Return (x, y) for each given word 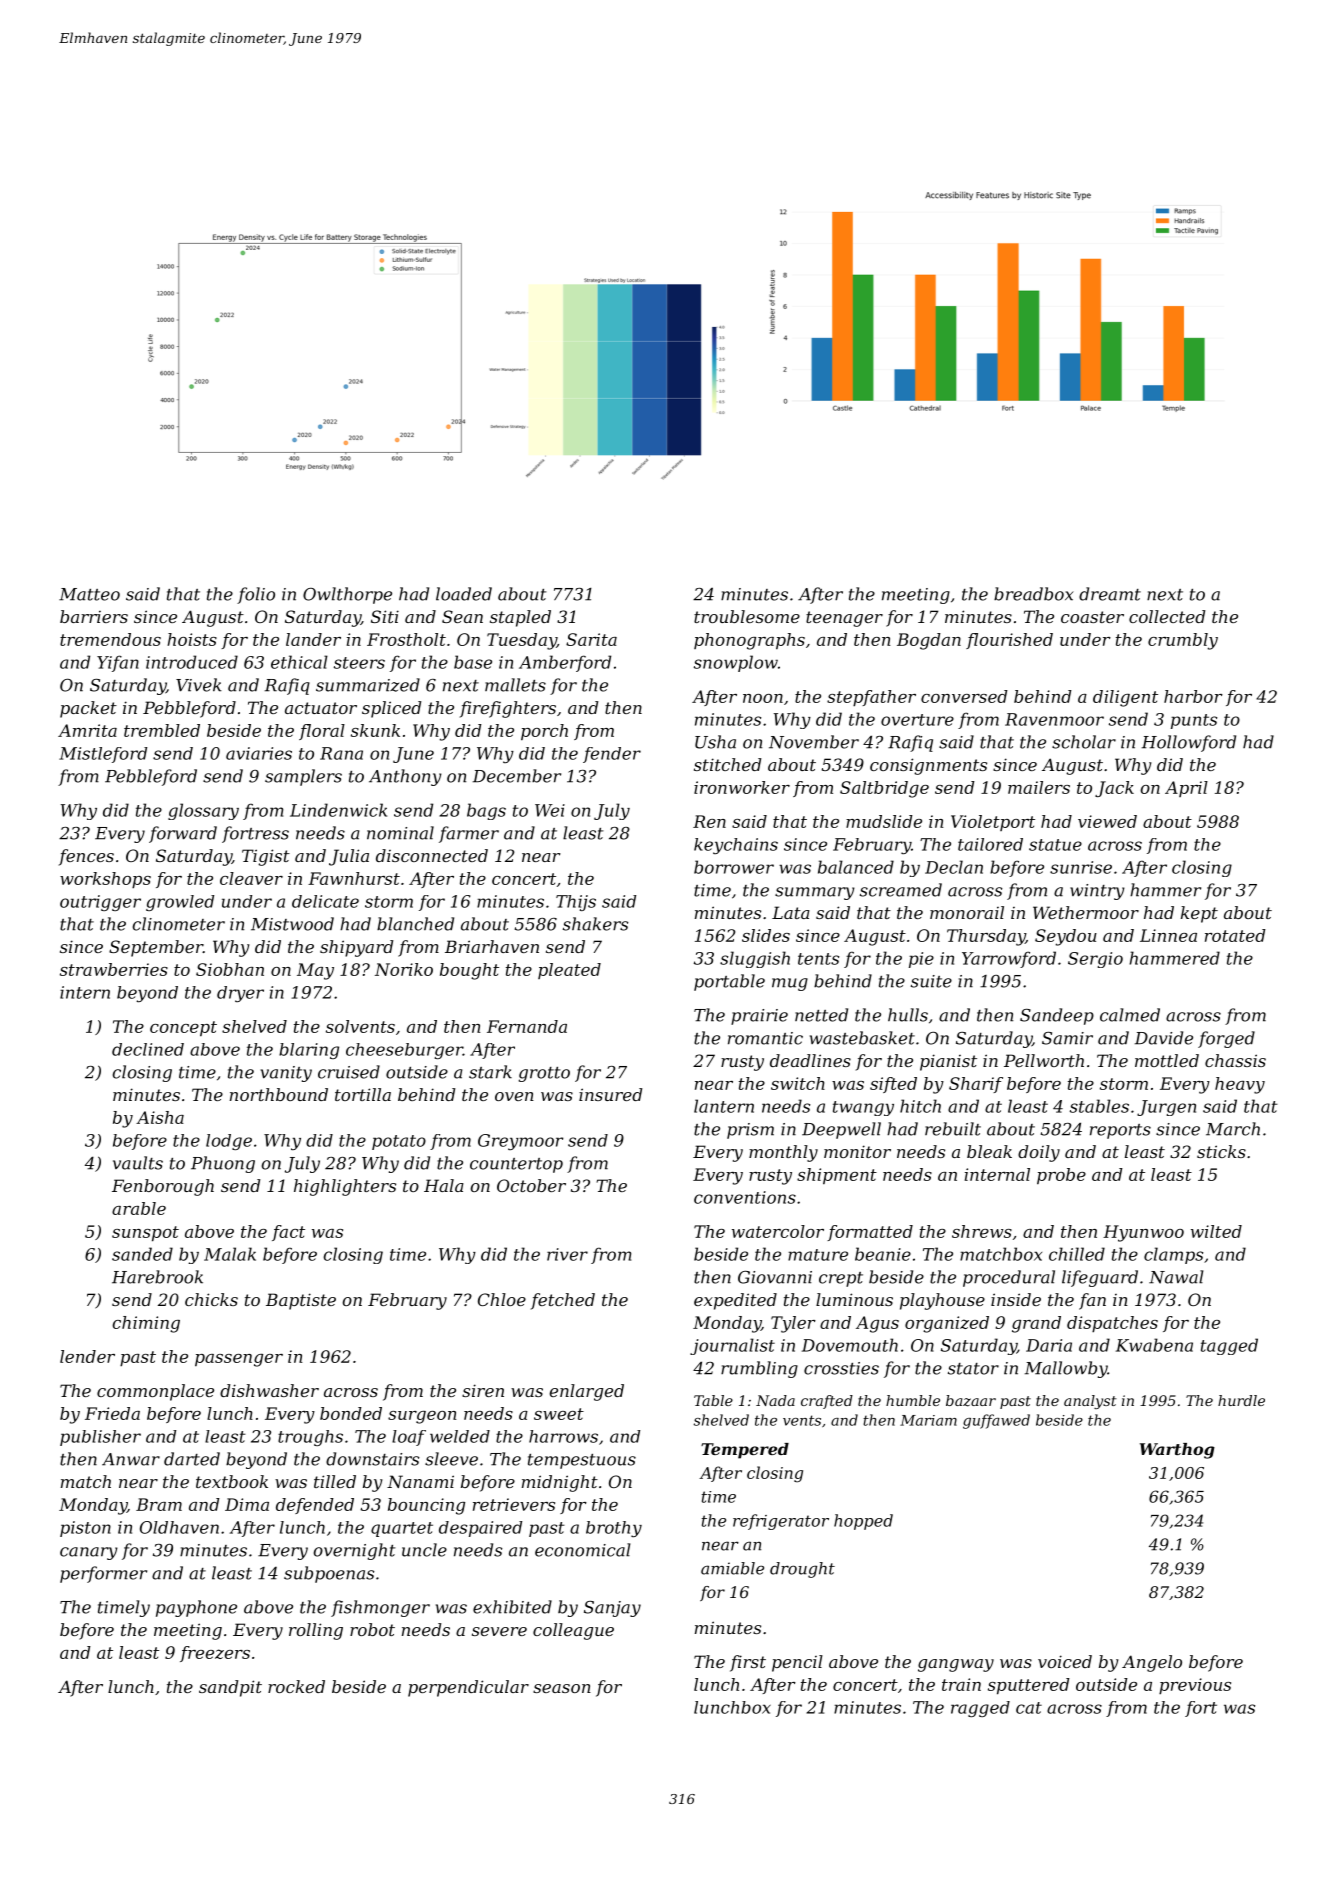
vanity (286, 1074)
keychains (736, 846)
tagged (1229, 1346)
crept (841, 1279)
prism (750, 1131)
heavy (1240, 1085)
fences (86, 857)
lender (87, 1356)
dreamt (1110, 594)
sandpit (230, 1688)
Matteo (89, 594)
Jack (1114, 789)
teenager (844, 619)
